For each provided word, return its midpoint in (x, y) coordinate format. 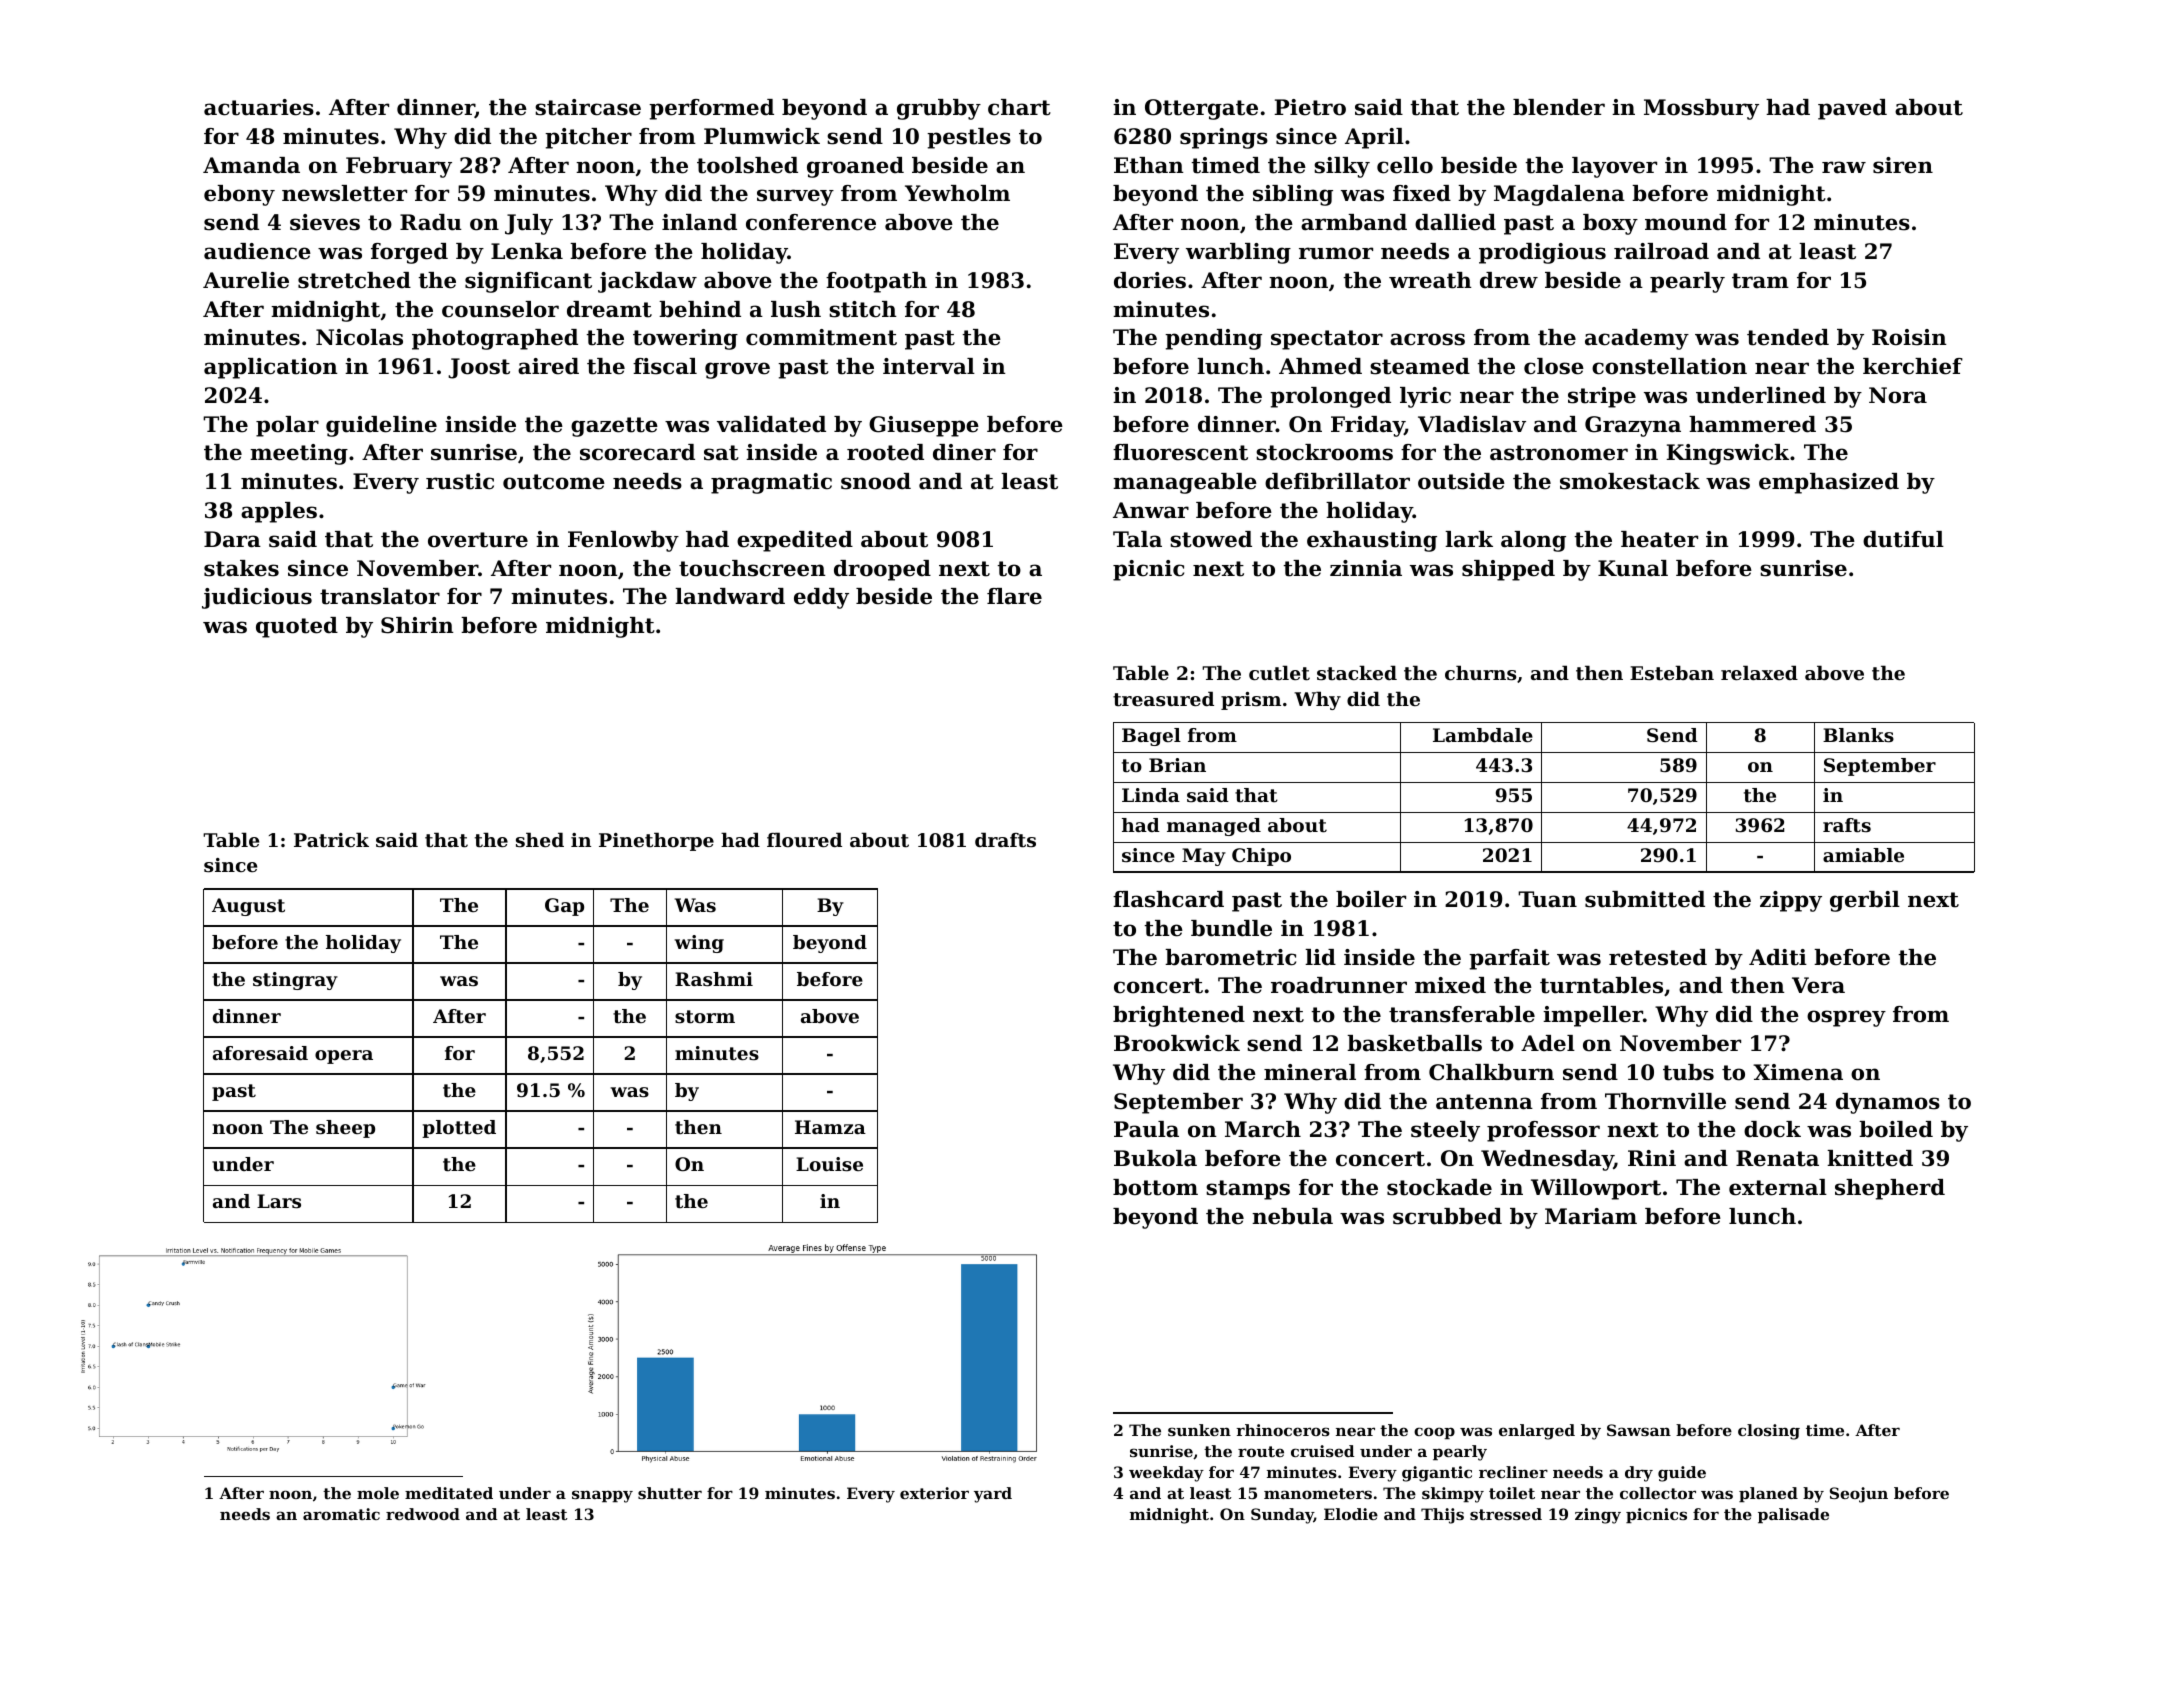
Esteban (1672, 673)
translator (380, 596)
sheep (345, 1129)
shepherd (1890, 1189)
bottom (1155, 1187)
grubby (939, 109)
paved (1852, 109)
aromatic (341, 1514)
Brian (1177, 765)
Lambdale (1483, 735)
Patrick (331, 839)
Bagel (1151, 737)
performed (711, 109)
